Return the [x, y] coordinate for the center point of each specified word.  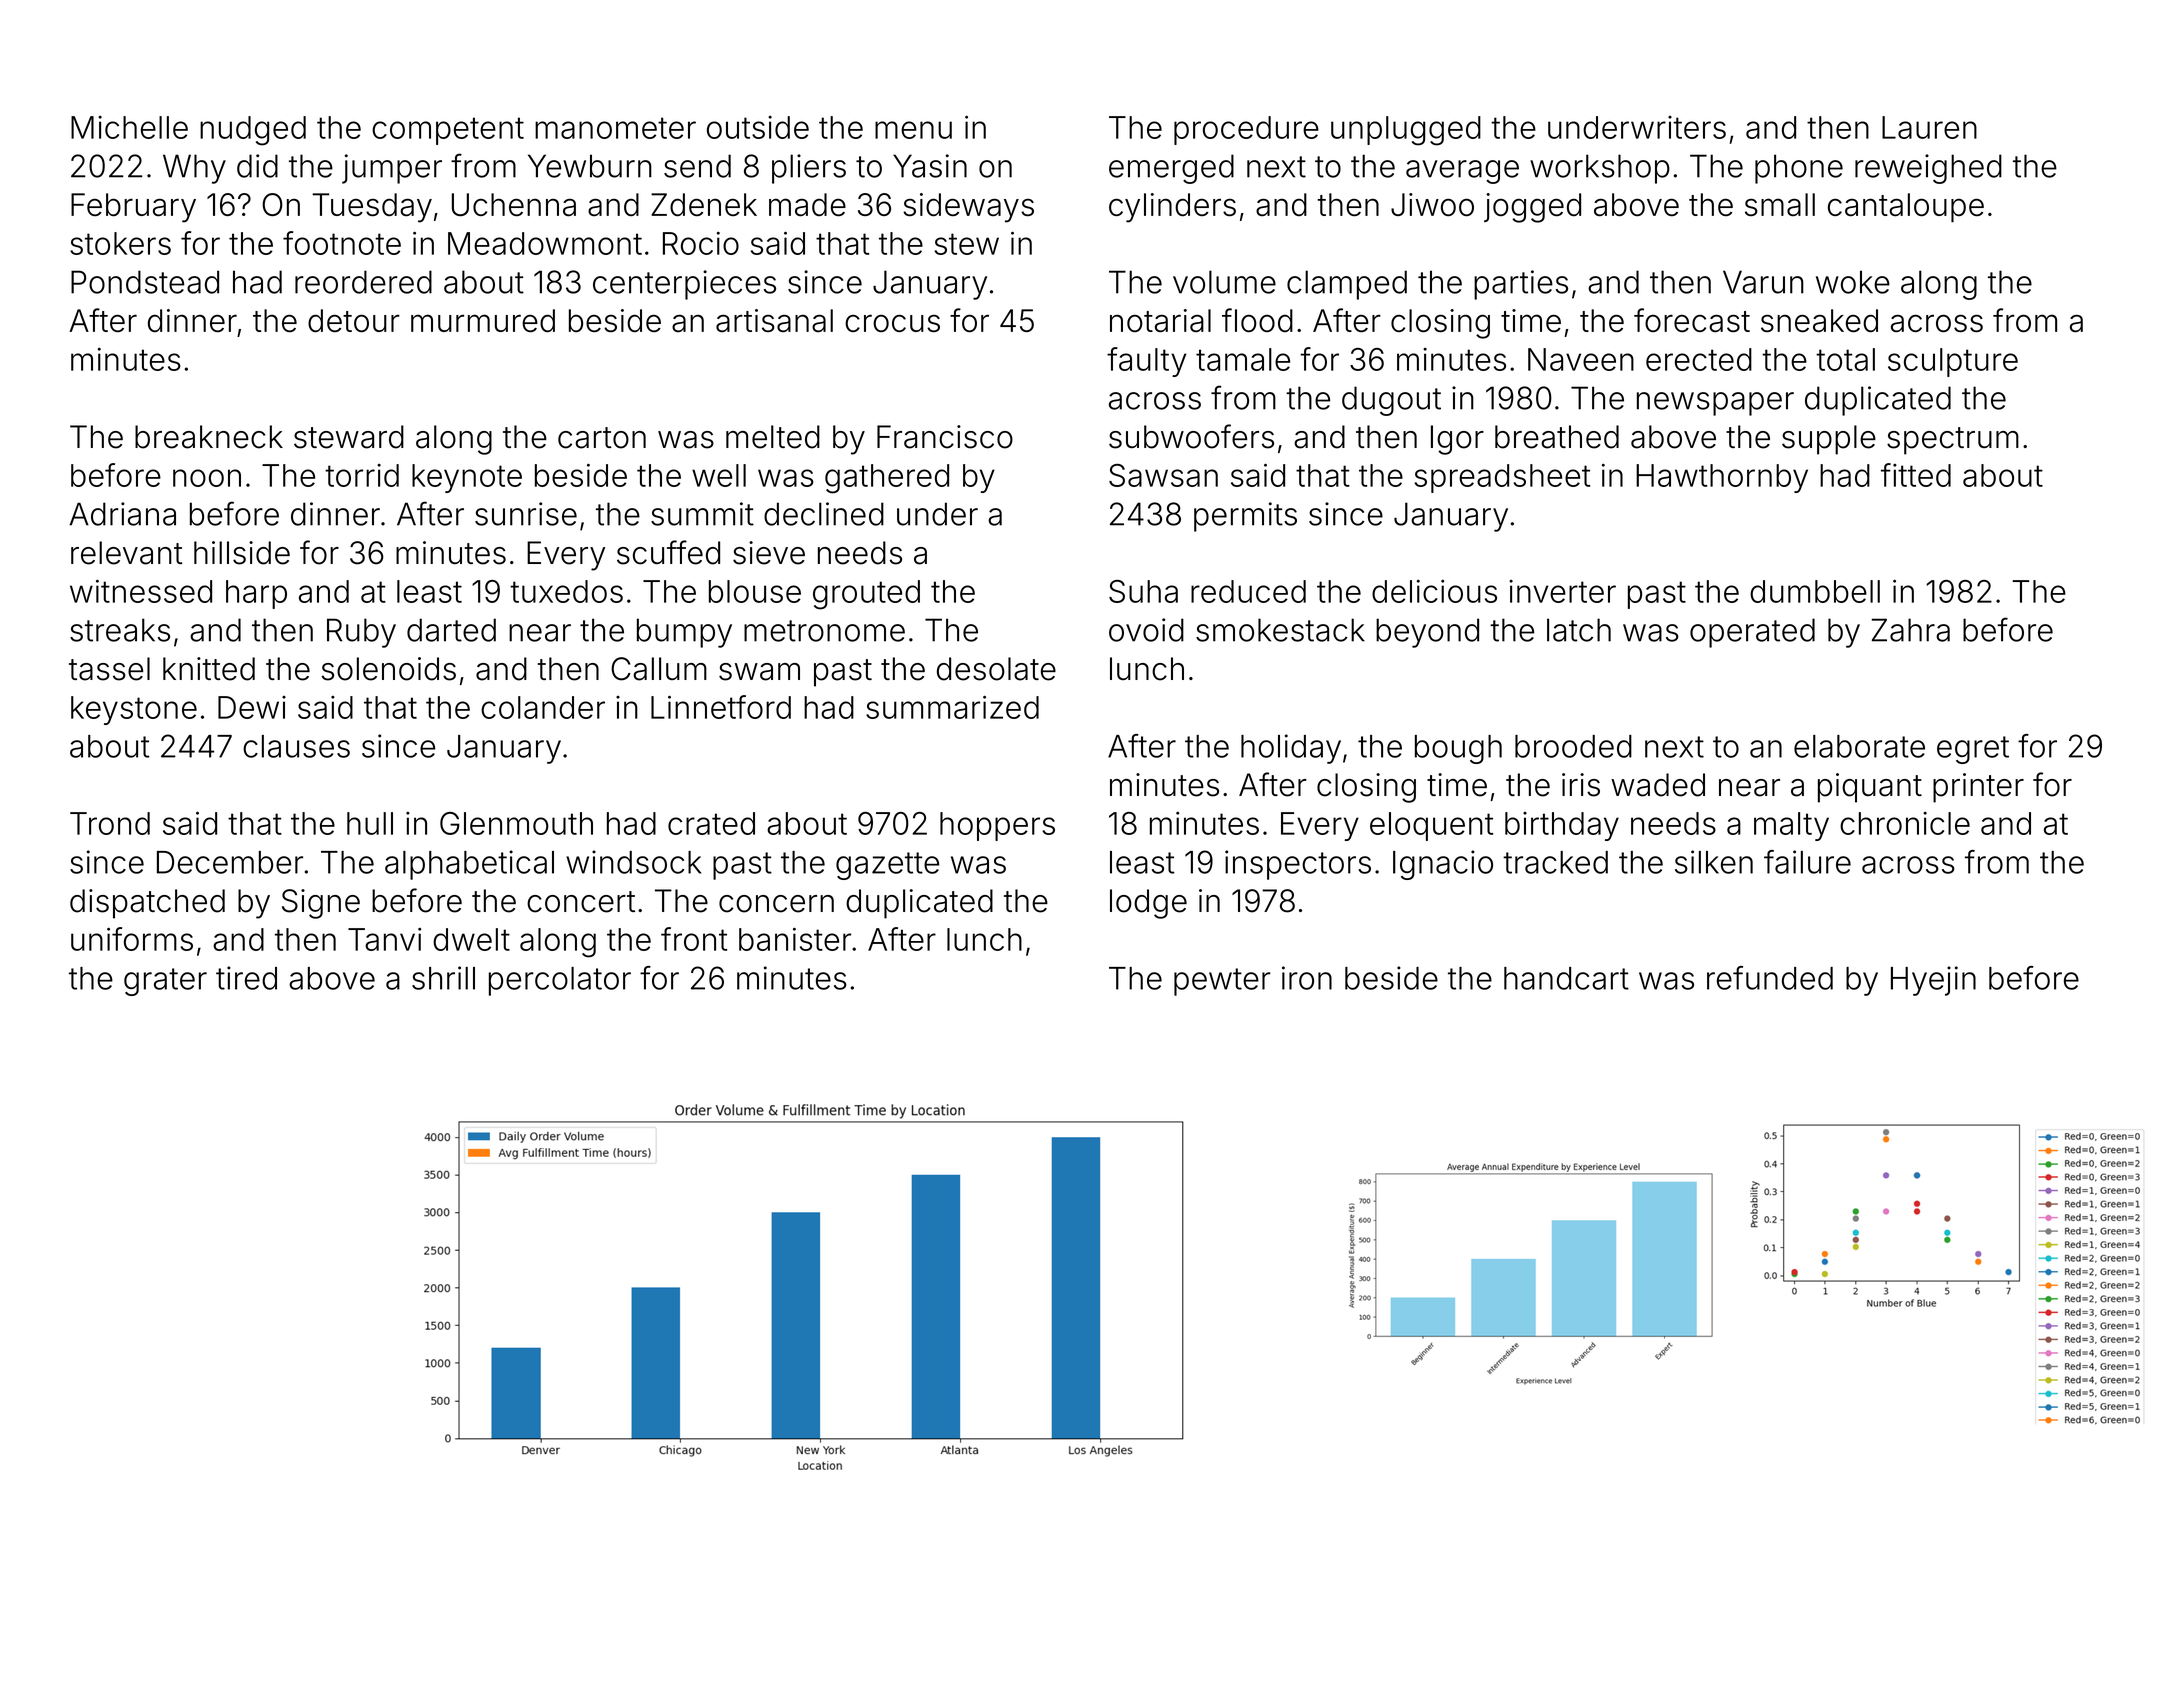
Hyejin [1933, 981]
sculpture [1953, 362]
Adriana [122, 514]
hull [370, 823]
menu [913, 130]
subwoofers [1191, 436]
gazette [887, 866]
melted [773, 437]
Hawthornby [1722, 478]
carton [602, 438]
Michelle [129, 127]
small [1780, 204]
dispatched [147, 904]
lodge [1148, 904]
